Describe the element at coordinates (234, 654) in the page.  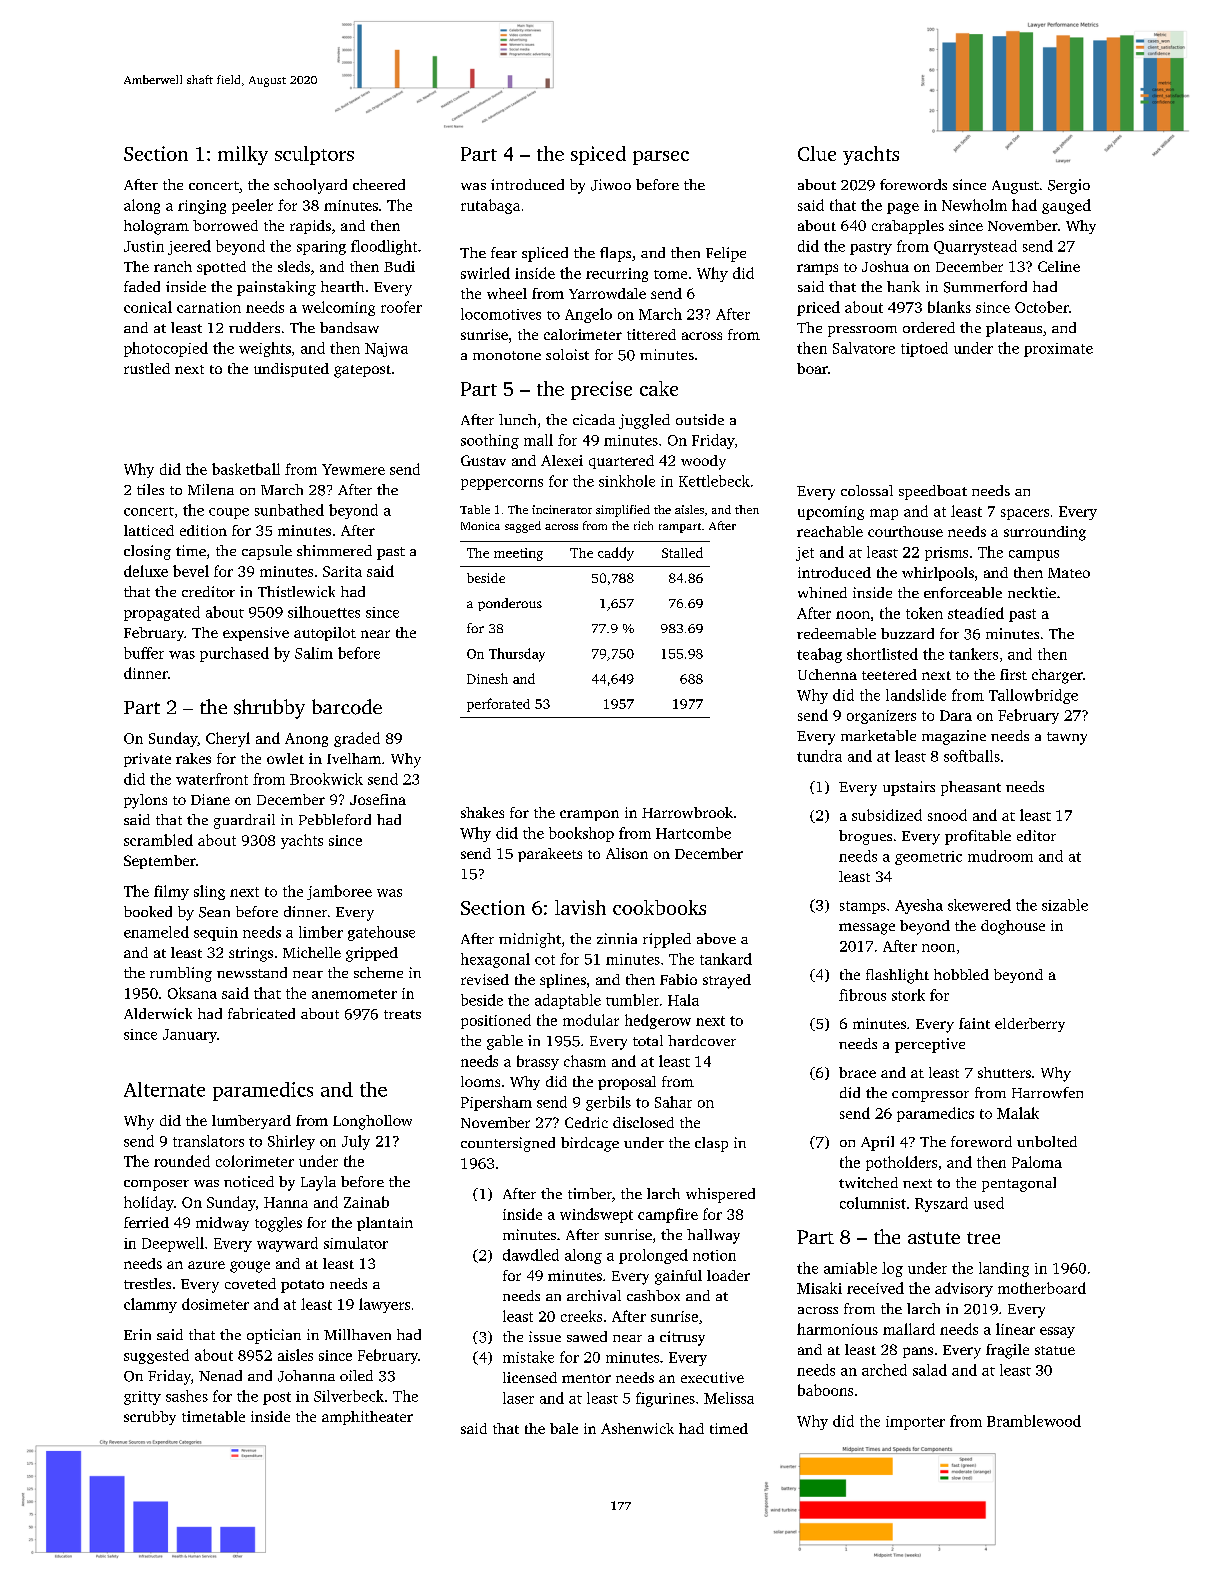
I see `purchased` at that location.
